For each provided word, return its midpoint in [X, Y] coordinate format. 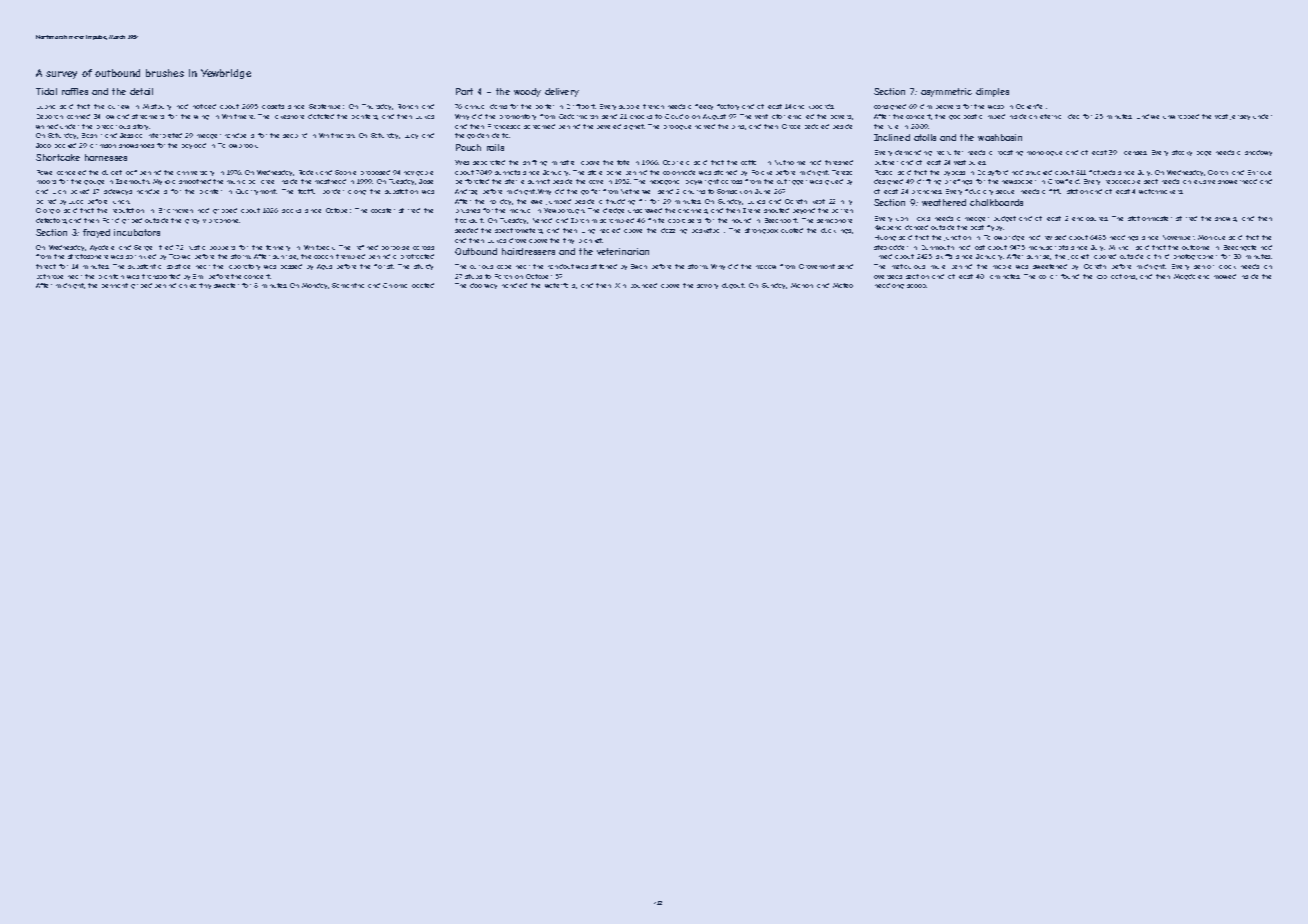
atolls [925, 137]
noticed [204, 106]
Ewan [639, 266]
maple [1002, 267]
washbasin [1000, 137]
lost [980, 247]
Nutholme [790, 162]
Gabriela [676, 162]
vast [1221, 116]
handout [561, 266]
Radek [308, 172]
